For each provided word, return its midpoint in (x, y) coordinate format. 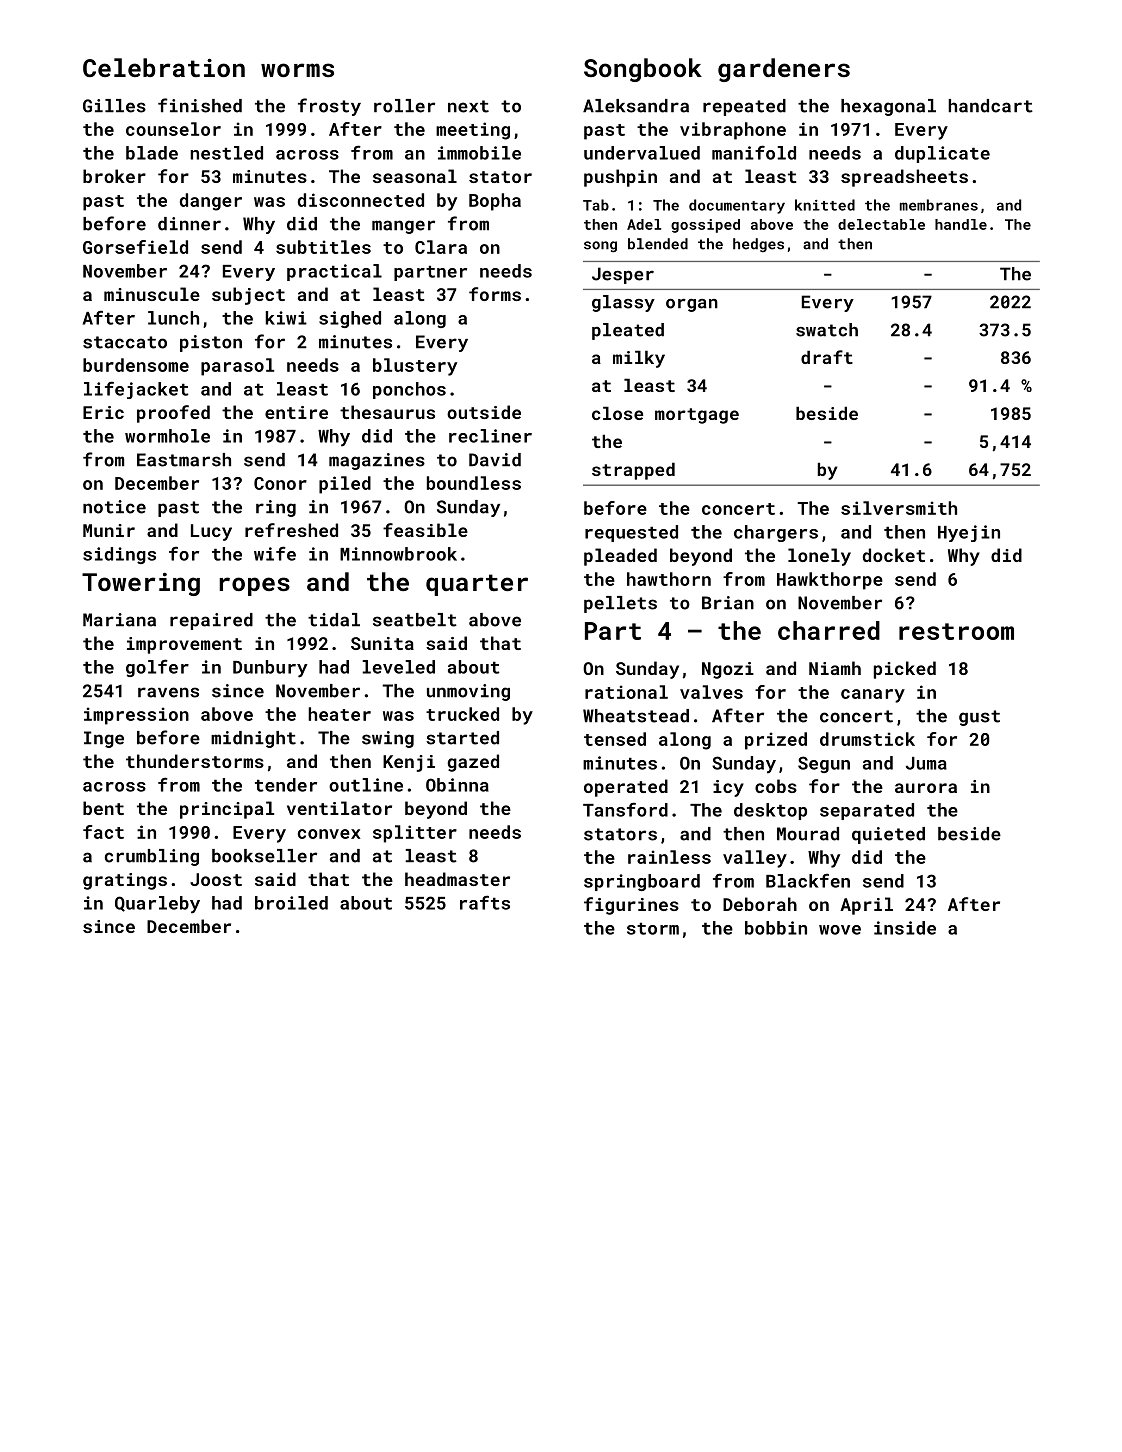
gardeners (784, 70)
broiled (291, 903)
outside (484, 412)
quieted (888, 835)
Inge (104, 739)
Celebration (164, 67)
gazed (473, 763)
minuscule (152, 294)
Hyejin (969, 533)
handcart (990, 106)
